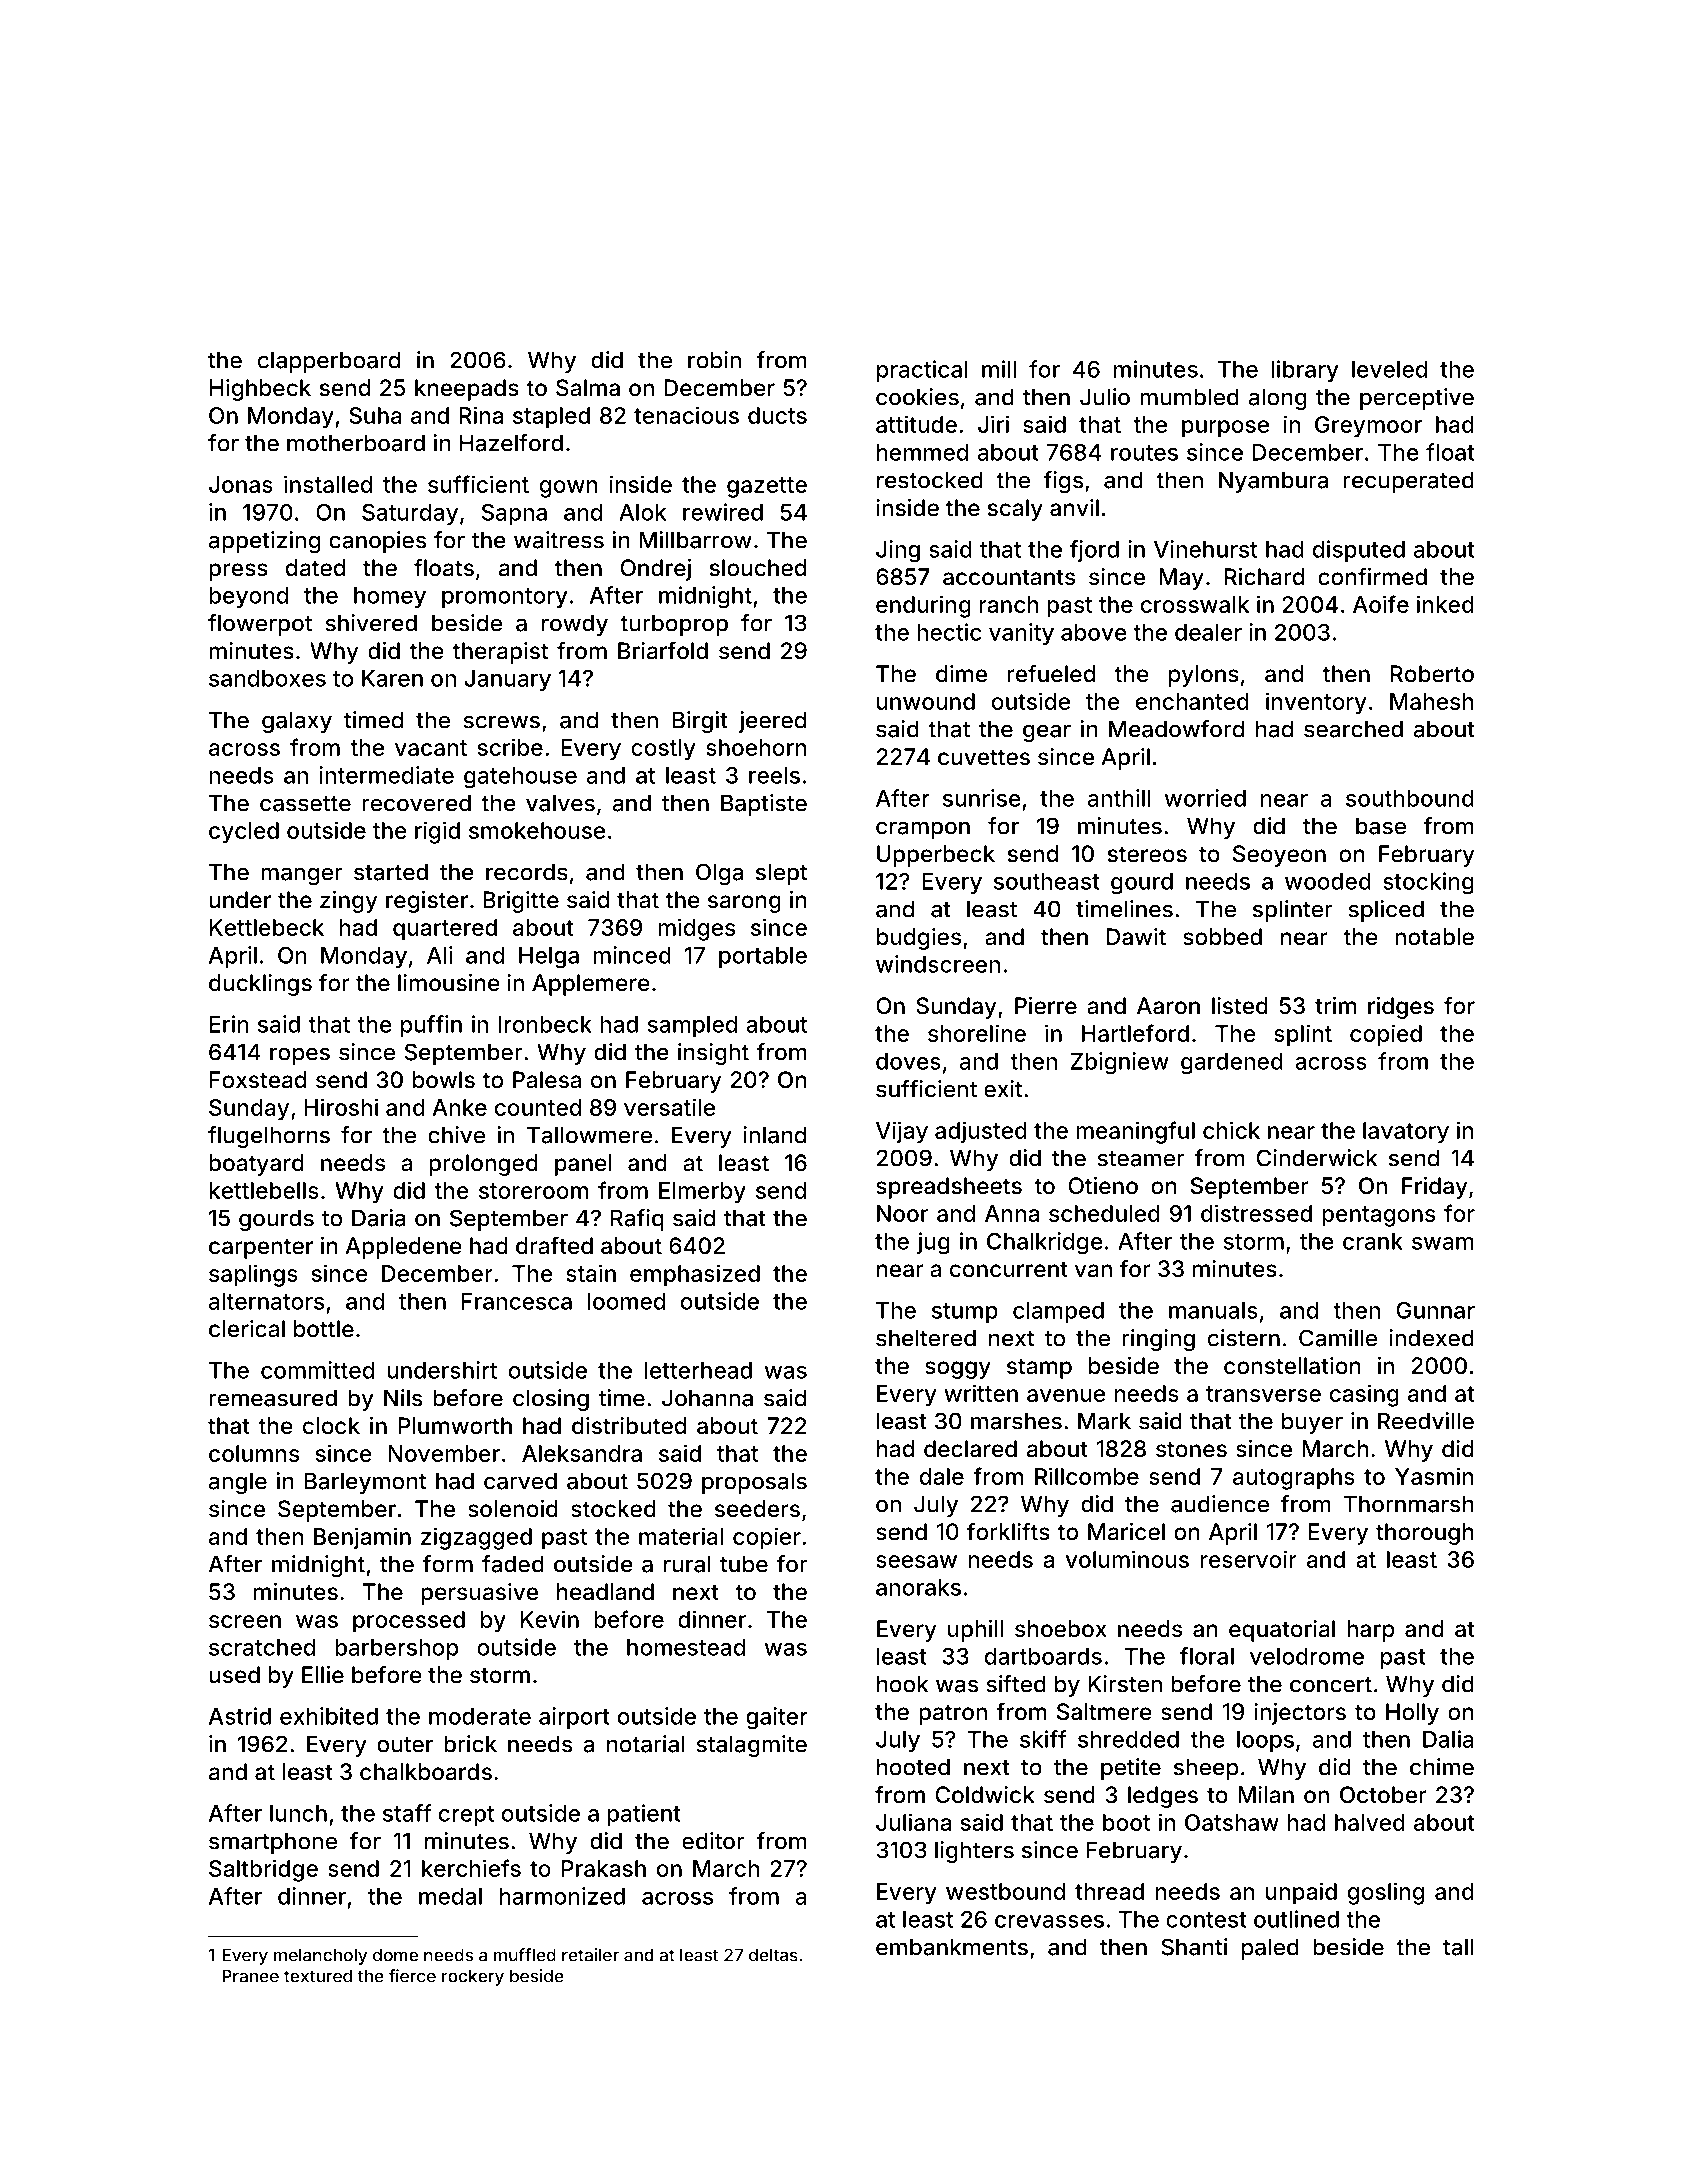 Image resolution: width=1683 pixels, height=2178 pixels. What do you see at coordinates (1412, 1714) in the screenshot?
I see `Holly` at bounding box center [1412, 1714].
